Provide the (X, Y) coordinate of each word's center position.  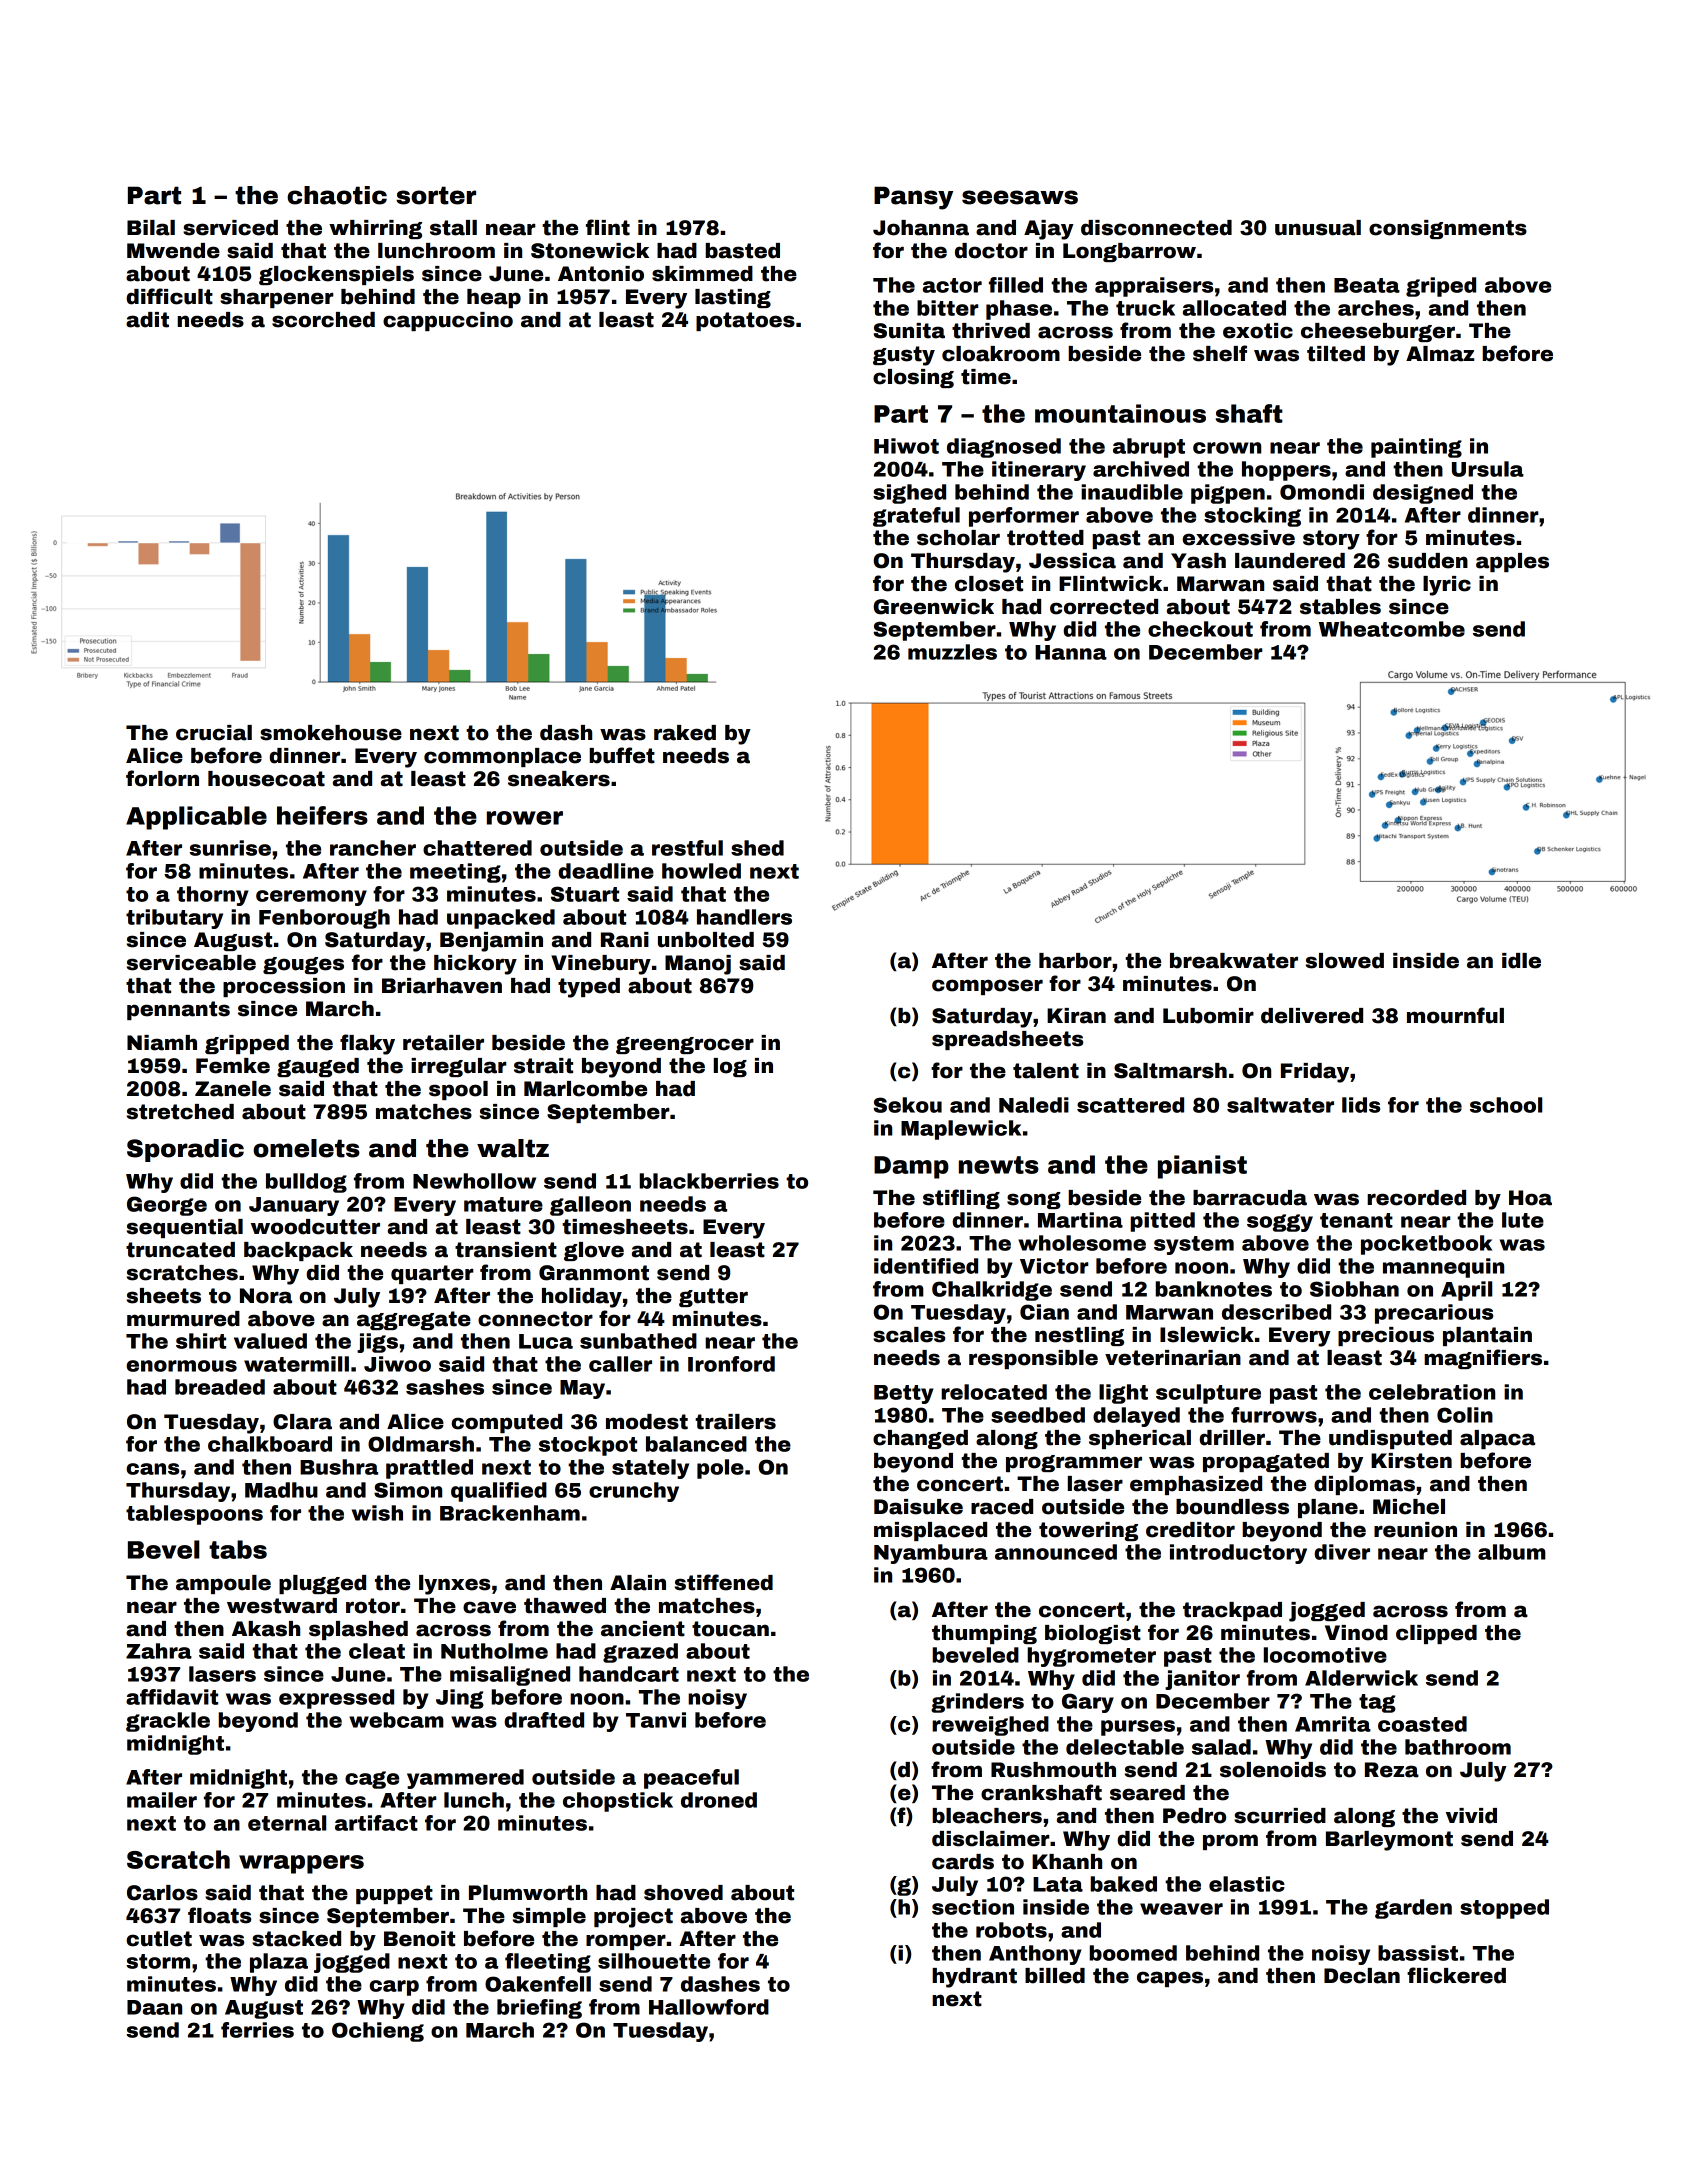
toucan (730, 1629)
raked (685, 733)
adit (147, 320)
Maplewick (961, 1130)
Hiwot (906, 446)
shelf (1220, 353)
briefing (539, 2009)
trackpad (1232, 1611)
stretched (180, 1112)
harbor (1075, 961)
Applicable (196, 818)
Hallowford (709, 2007)
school (1506, 1105)
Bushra (339, 1467)
